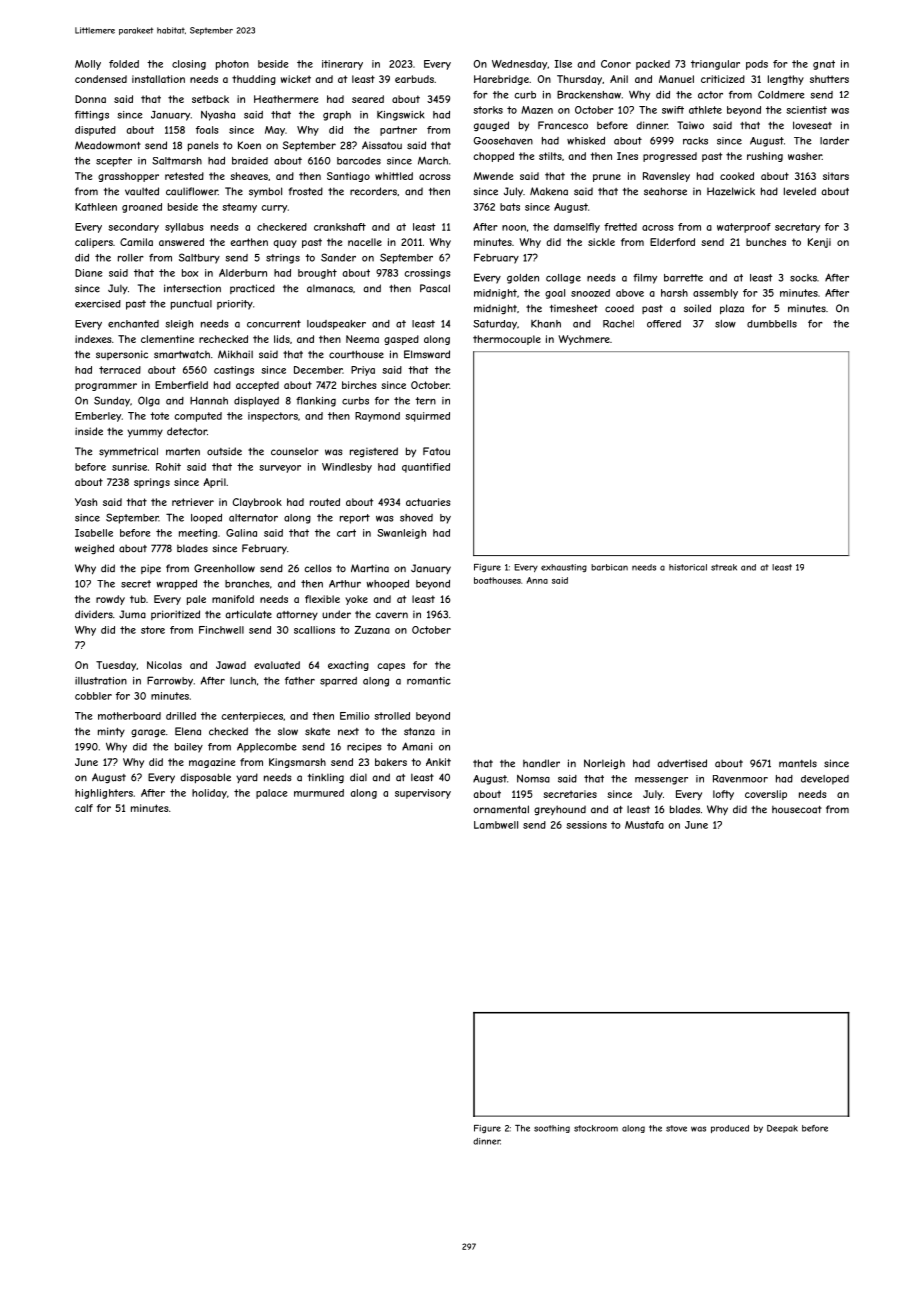 The image size is (924, 1308). What do you see at coordinates (497, 580) in the screenshot?
I see `boathouses` at bounding box center [497, 580].
